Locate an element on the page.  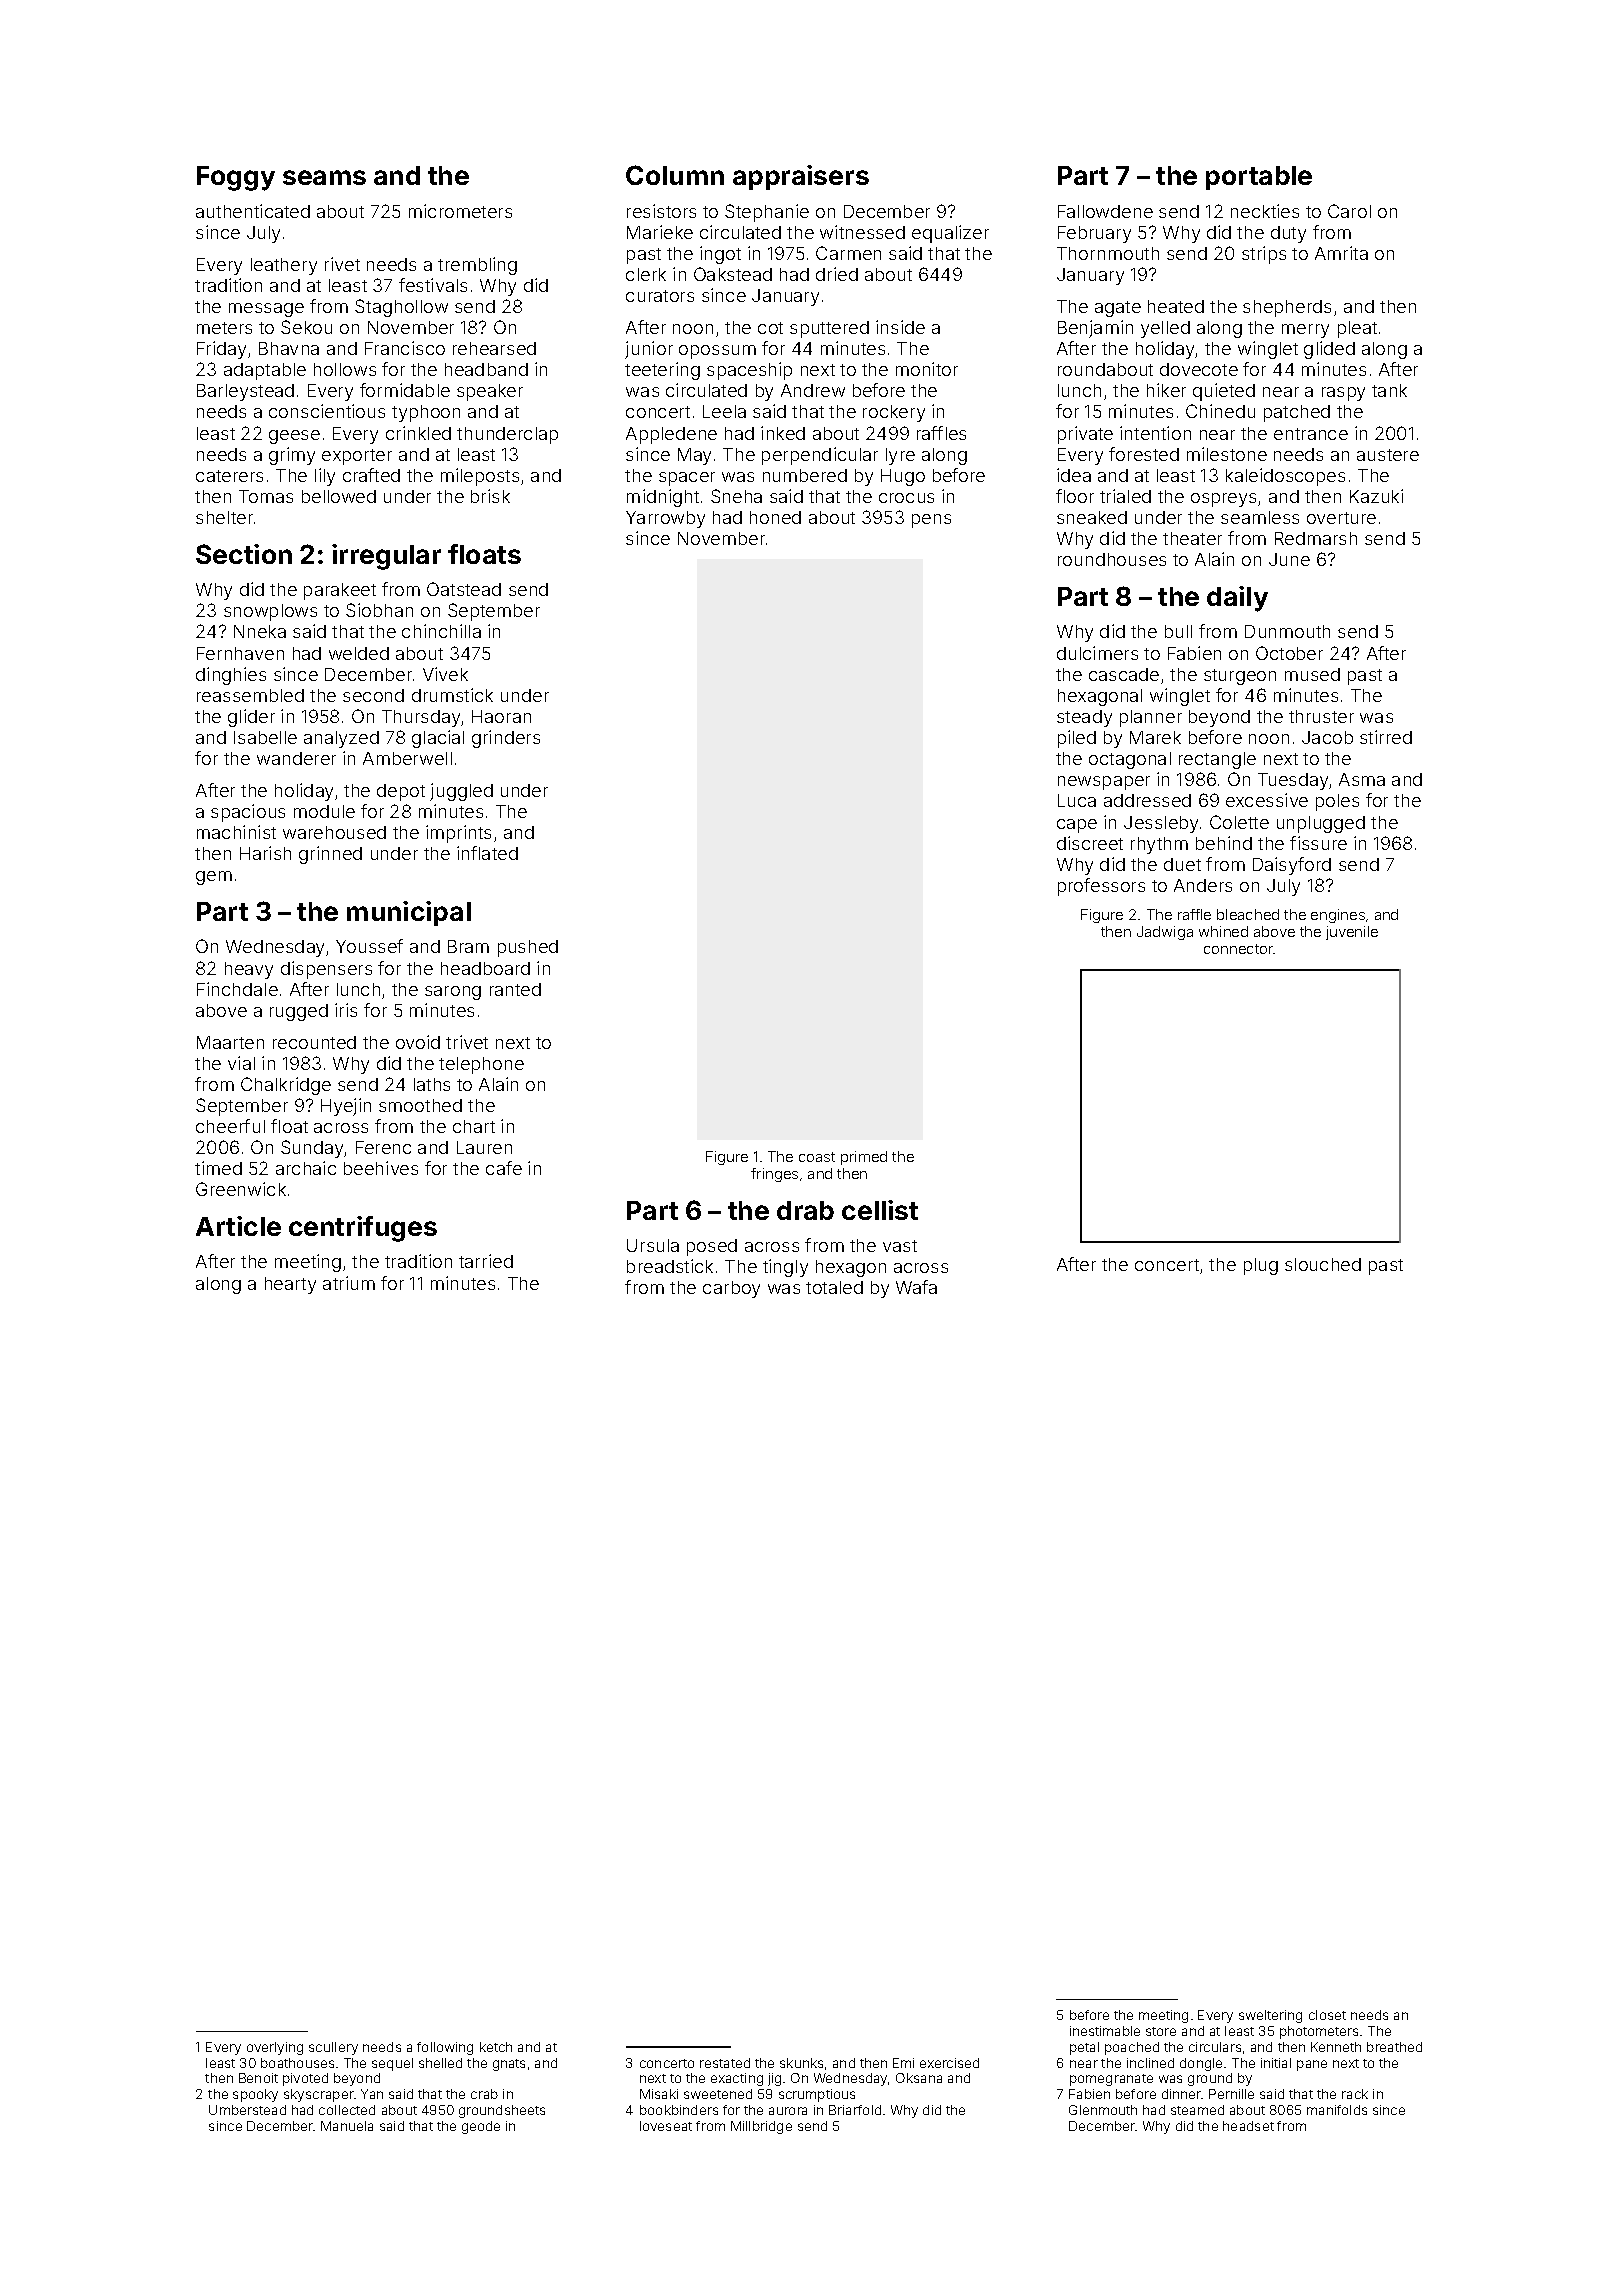
Column is located at coordinates (675, 175).
